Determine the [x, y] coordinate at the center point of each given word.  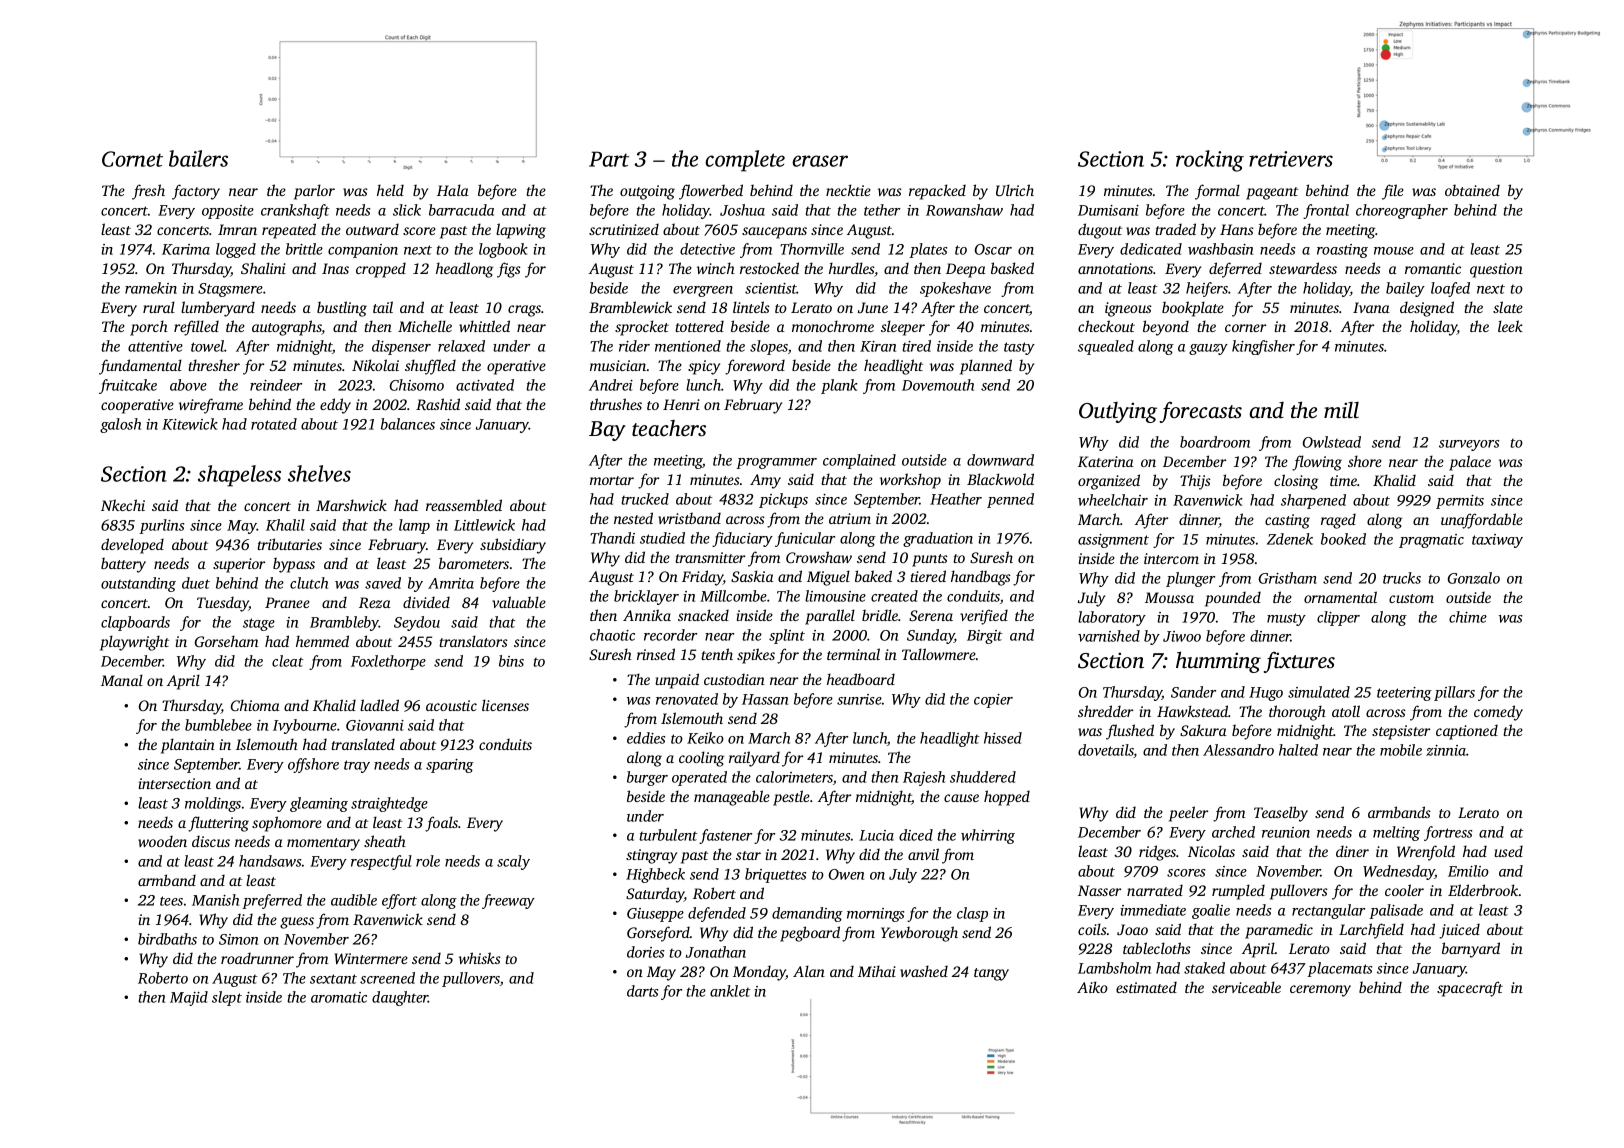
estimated [1146, 987]
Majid [189, 998]
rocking [1210, 161]
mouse [1394, 251]
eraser [820, 161]
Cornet [132, 159]
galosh [120, 425]
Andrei [611, 385]
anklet [730, 991]
